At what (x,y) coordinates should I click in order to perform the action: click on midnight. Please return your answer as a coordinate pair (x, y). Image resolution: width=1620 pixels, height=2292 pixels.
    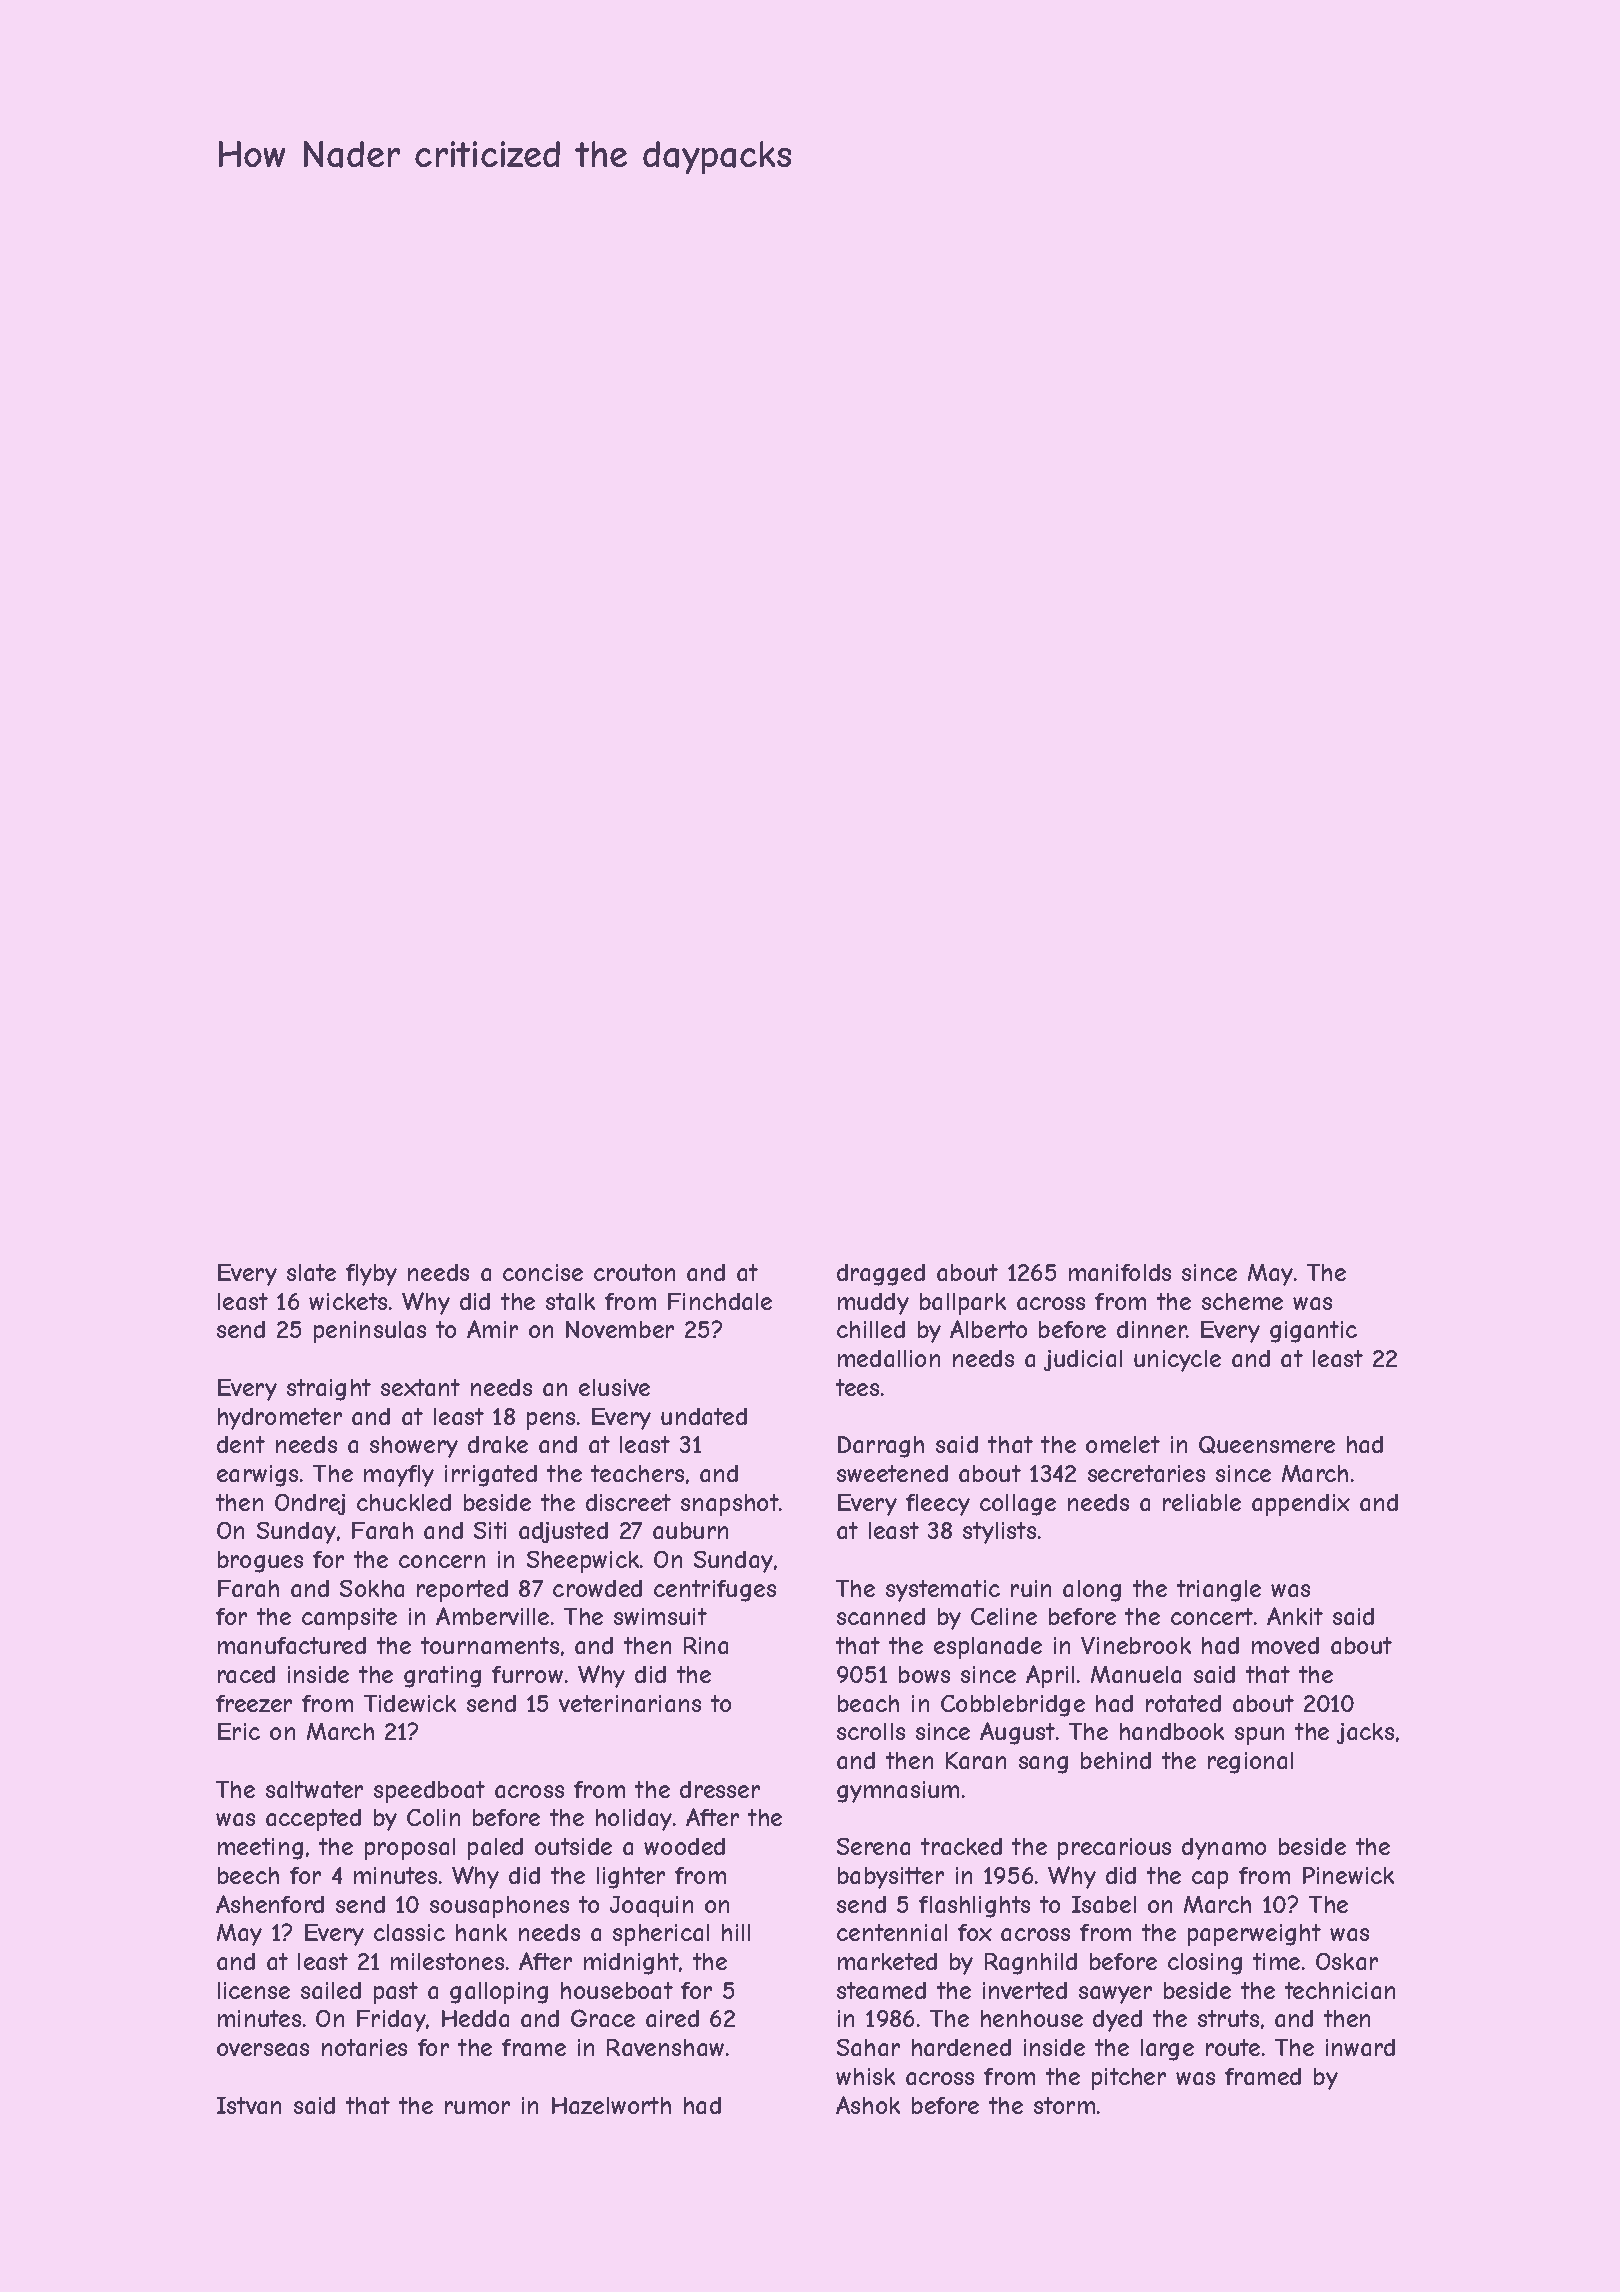
    Looking at the image, I should click on (631, 1964).
